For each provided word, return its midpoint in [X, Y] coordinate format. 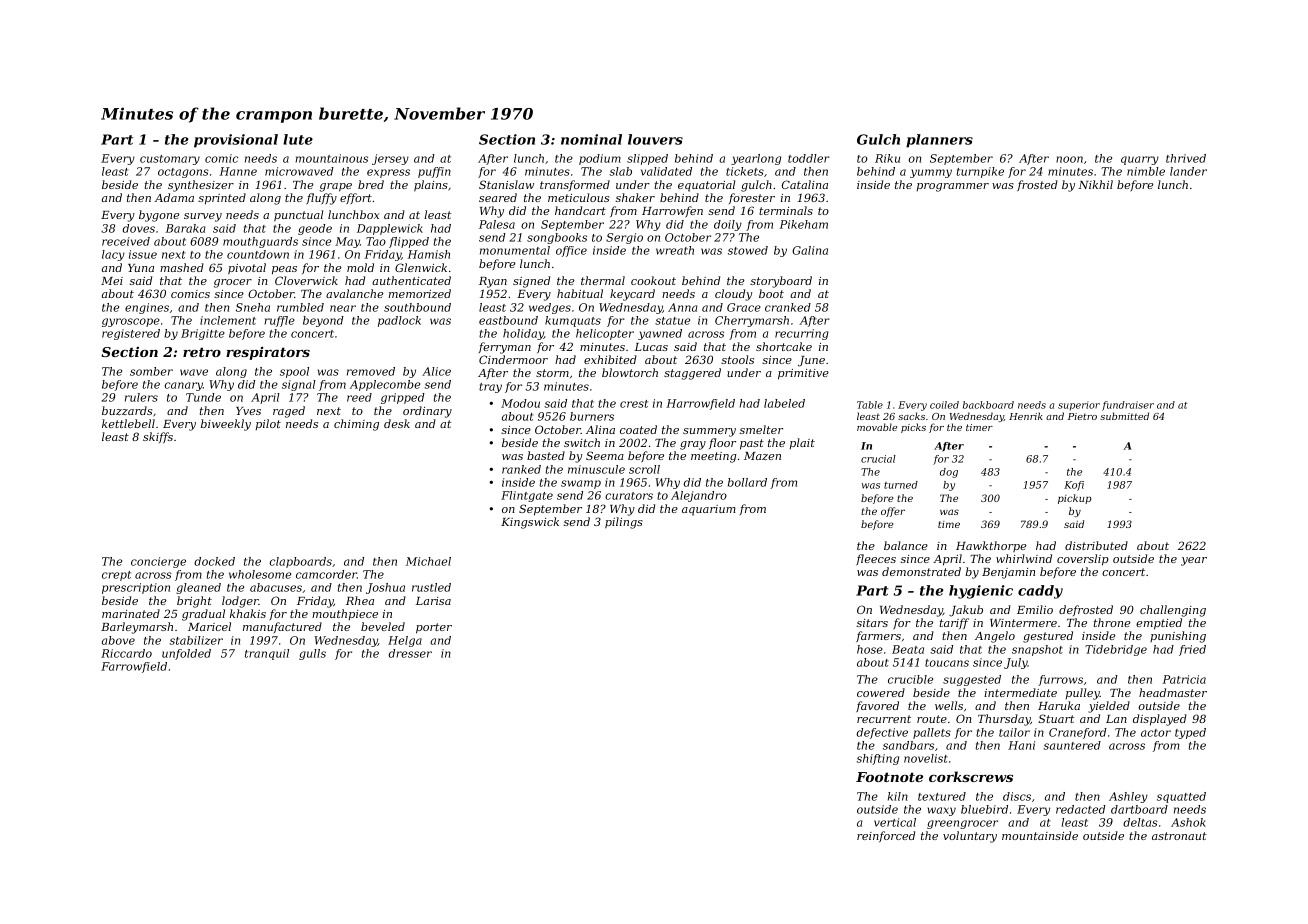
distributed [1096, 545]
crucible [910, 679]
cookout [653, 280]
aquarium [709, 510]
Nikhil [1095, 184]
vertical [895, 822]
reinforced [886, 836]
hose [870, 649]
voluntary [970, 837]
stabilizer [196, 640]
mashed [182, 267]
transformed [575, 185]
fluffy [321, 199]
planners [939, 141]
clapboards [301, 562]
